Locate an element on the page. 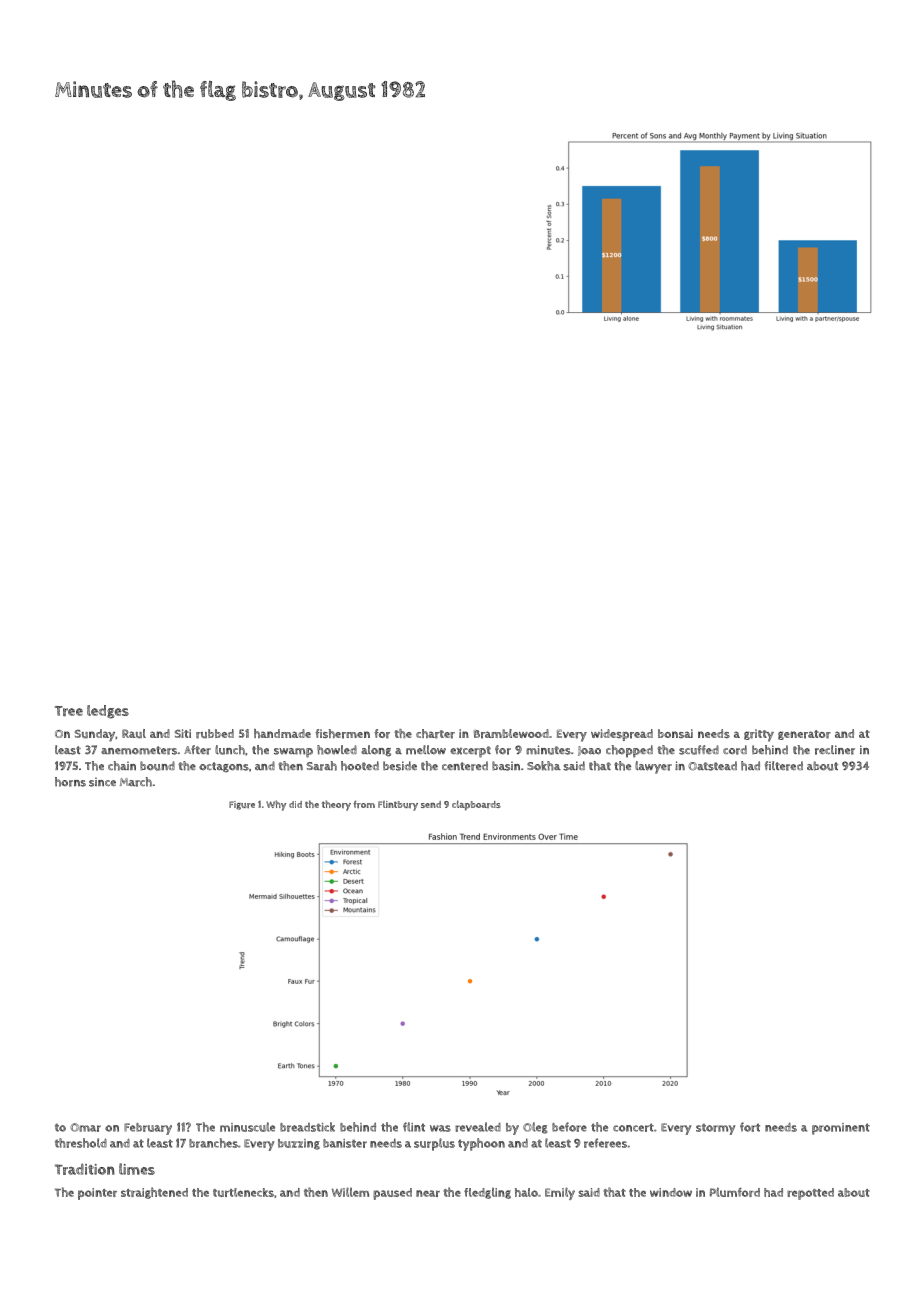 The image size is (924, 1308). ledges is located at coordinates (108, 712).
